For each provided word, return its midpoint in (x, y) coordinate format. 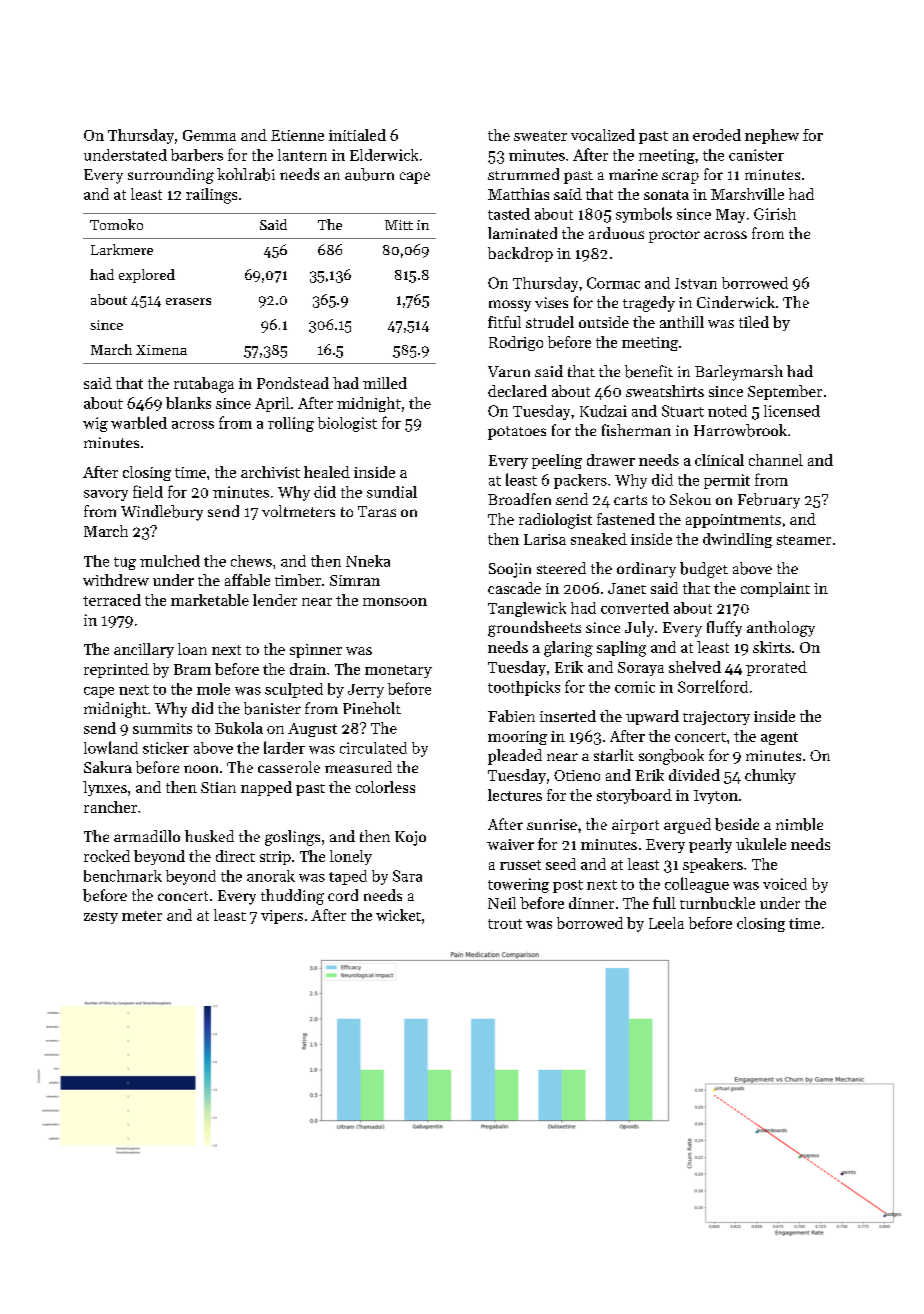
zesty (101, 918)
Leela (666, 923)
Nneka (368, 561)
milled (385, 383)
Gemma (209, 135)
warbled (139, 422)
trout (505, 924)
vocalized (603, 135)
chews (251, 561)
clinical (719, 460)
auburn (369, 174)
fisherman (636, 430)
